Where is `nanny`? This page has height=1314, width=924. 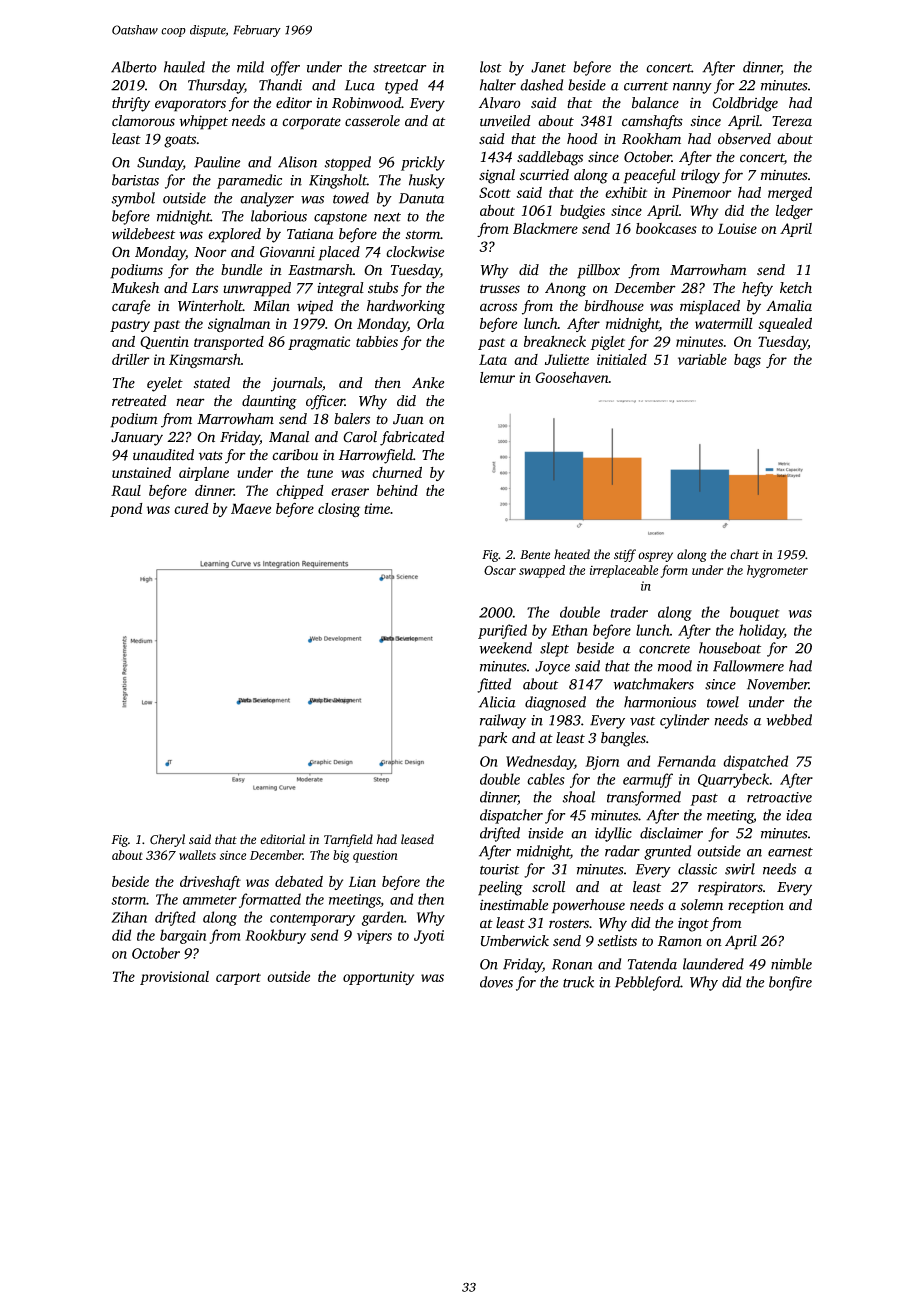 nanny is located at coordinates (692, 88).
